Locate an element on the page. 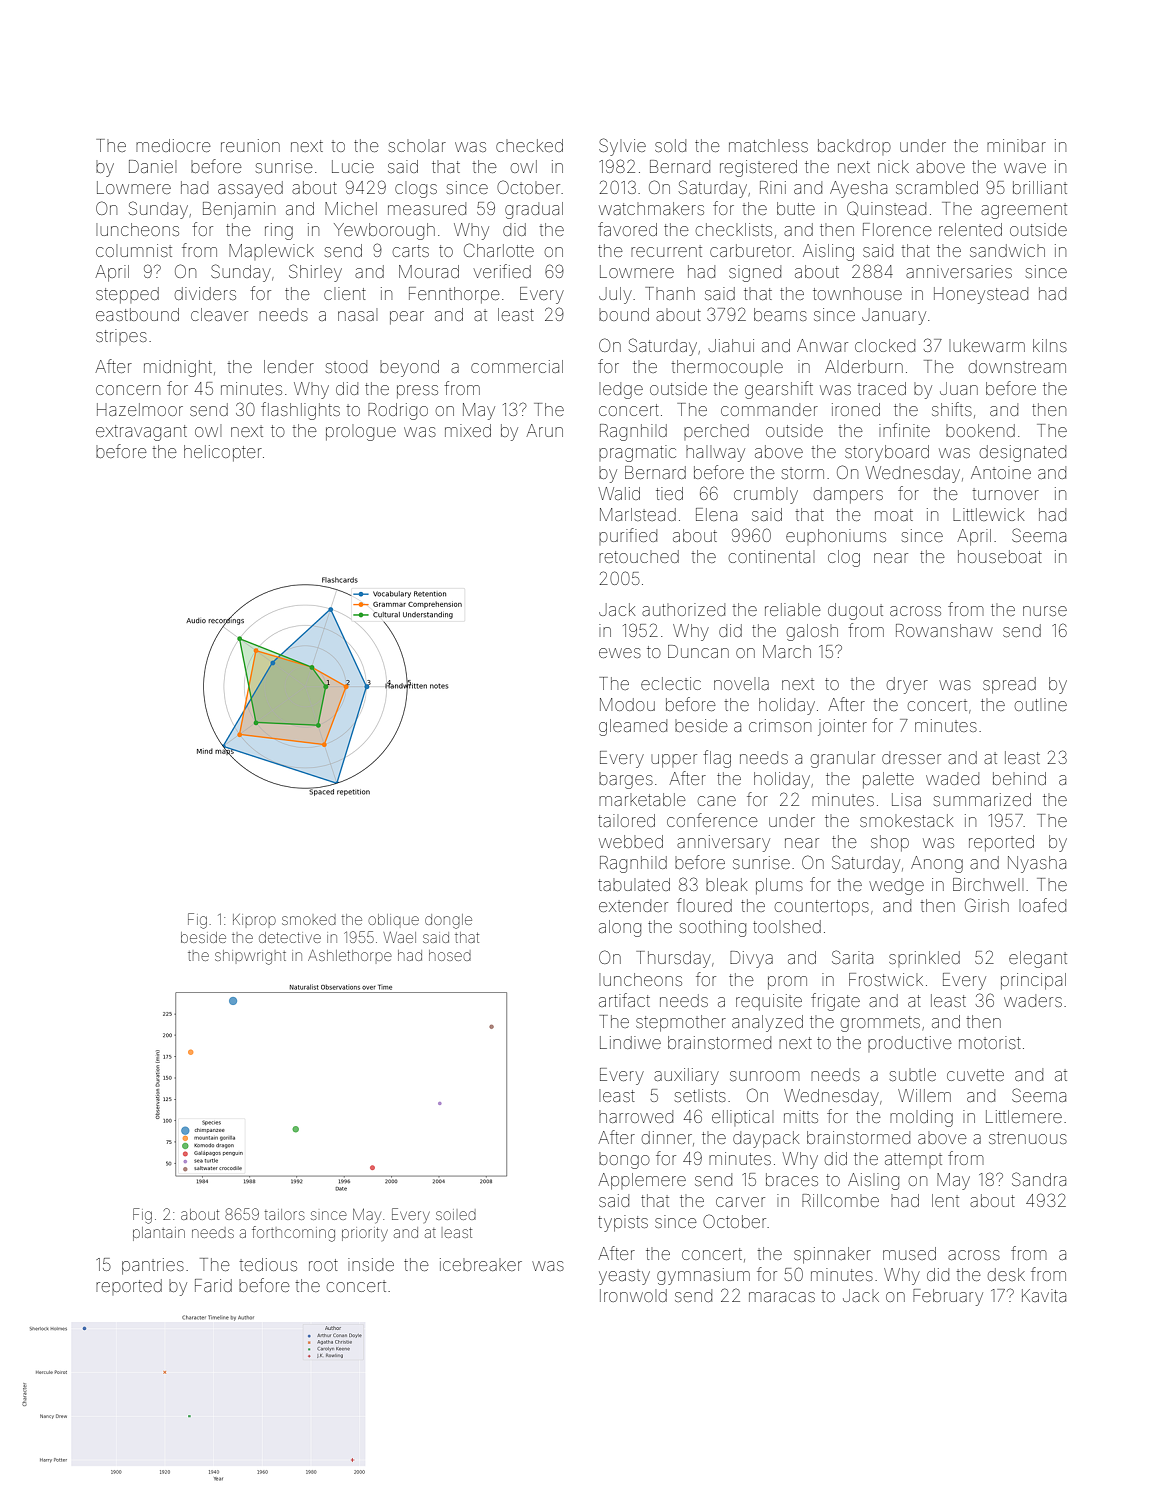 Image resolution: width=1163 pixels, height=1504 pixels. scrambled is located at coordinates (937, 187).
